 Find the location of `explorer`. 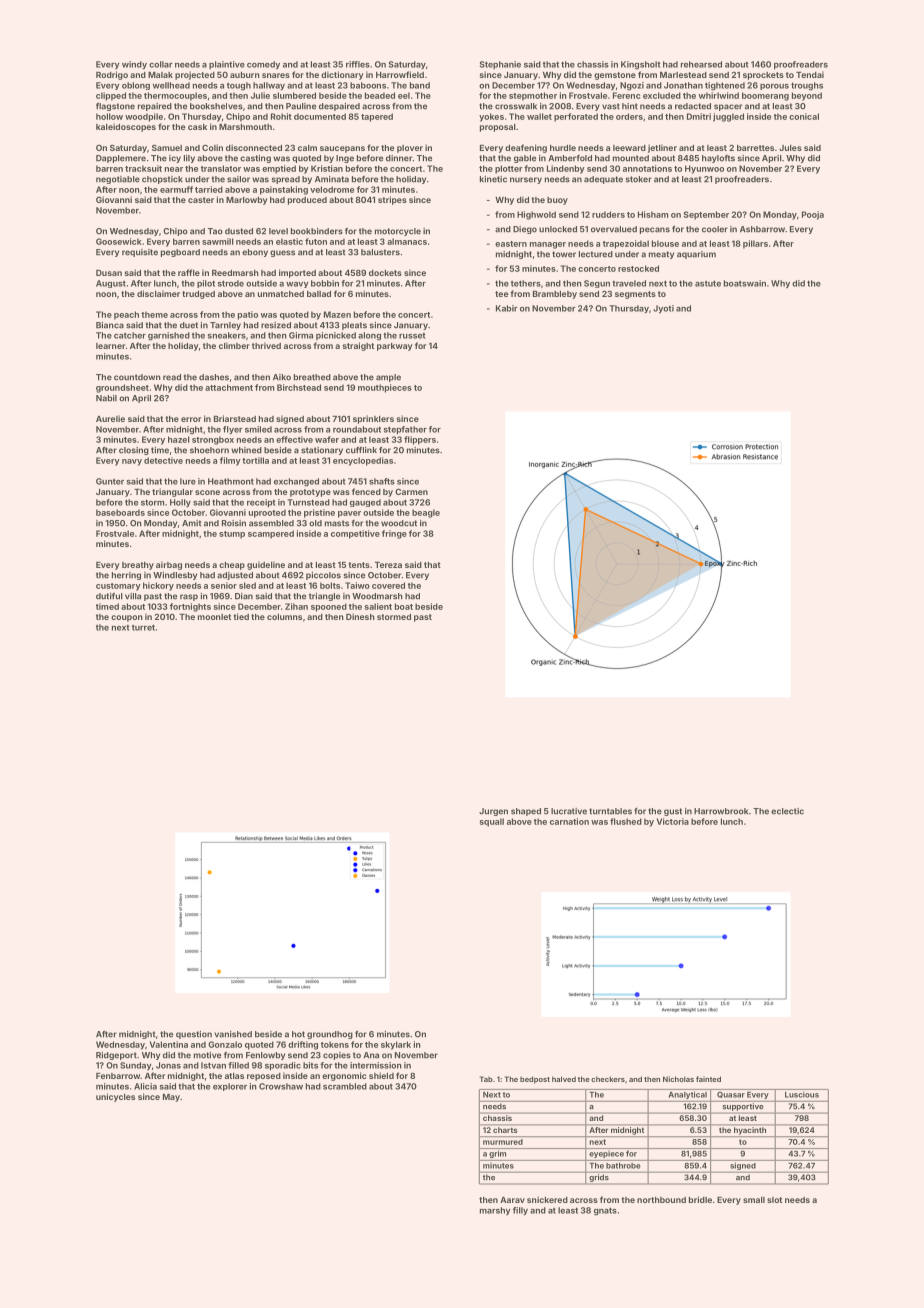

explorer is located at coordinates (230, 1087).
